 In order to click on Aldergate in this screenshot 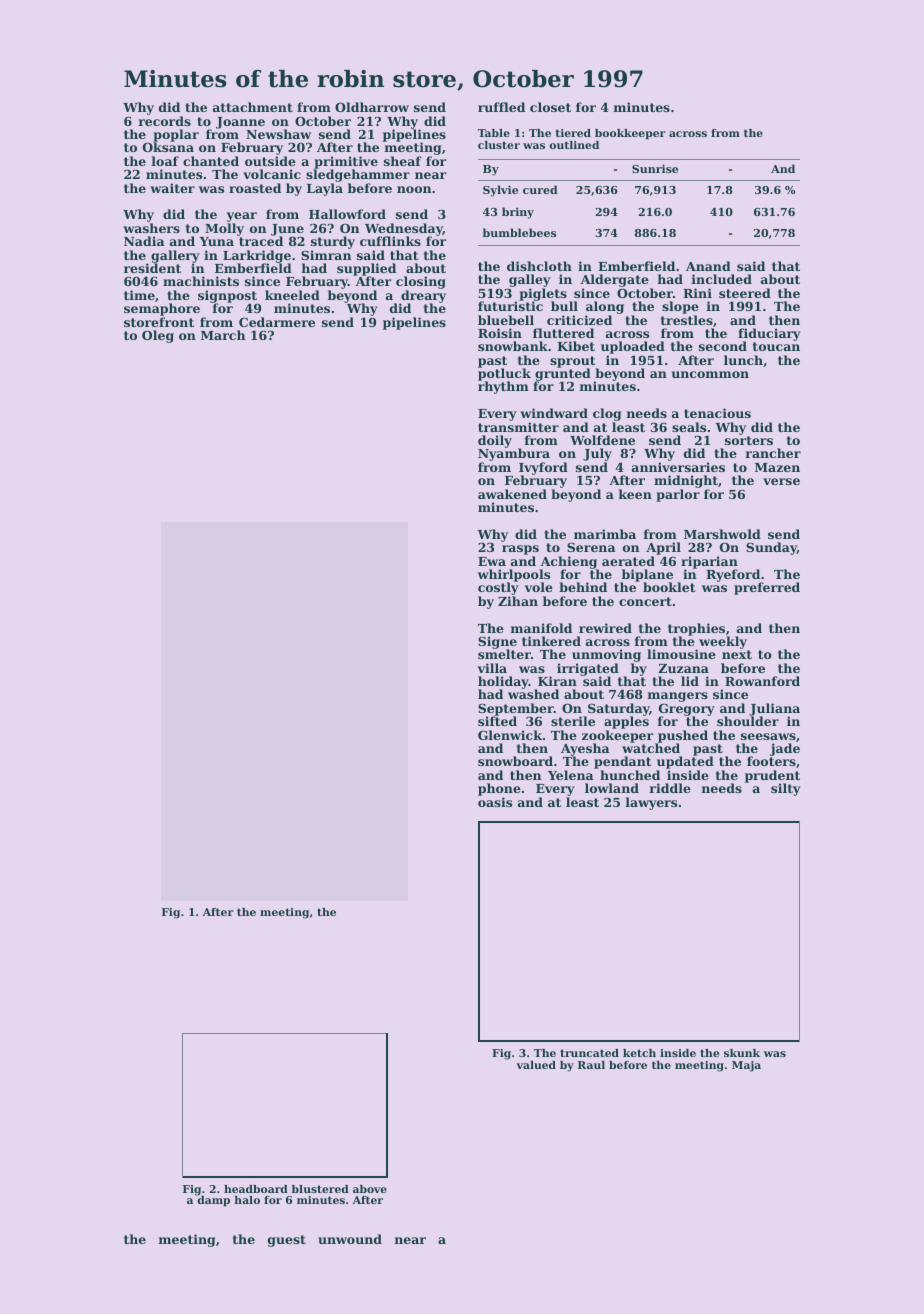, I will do `click(614, 280)`.
